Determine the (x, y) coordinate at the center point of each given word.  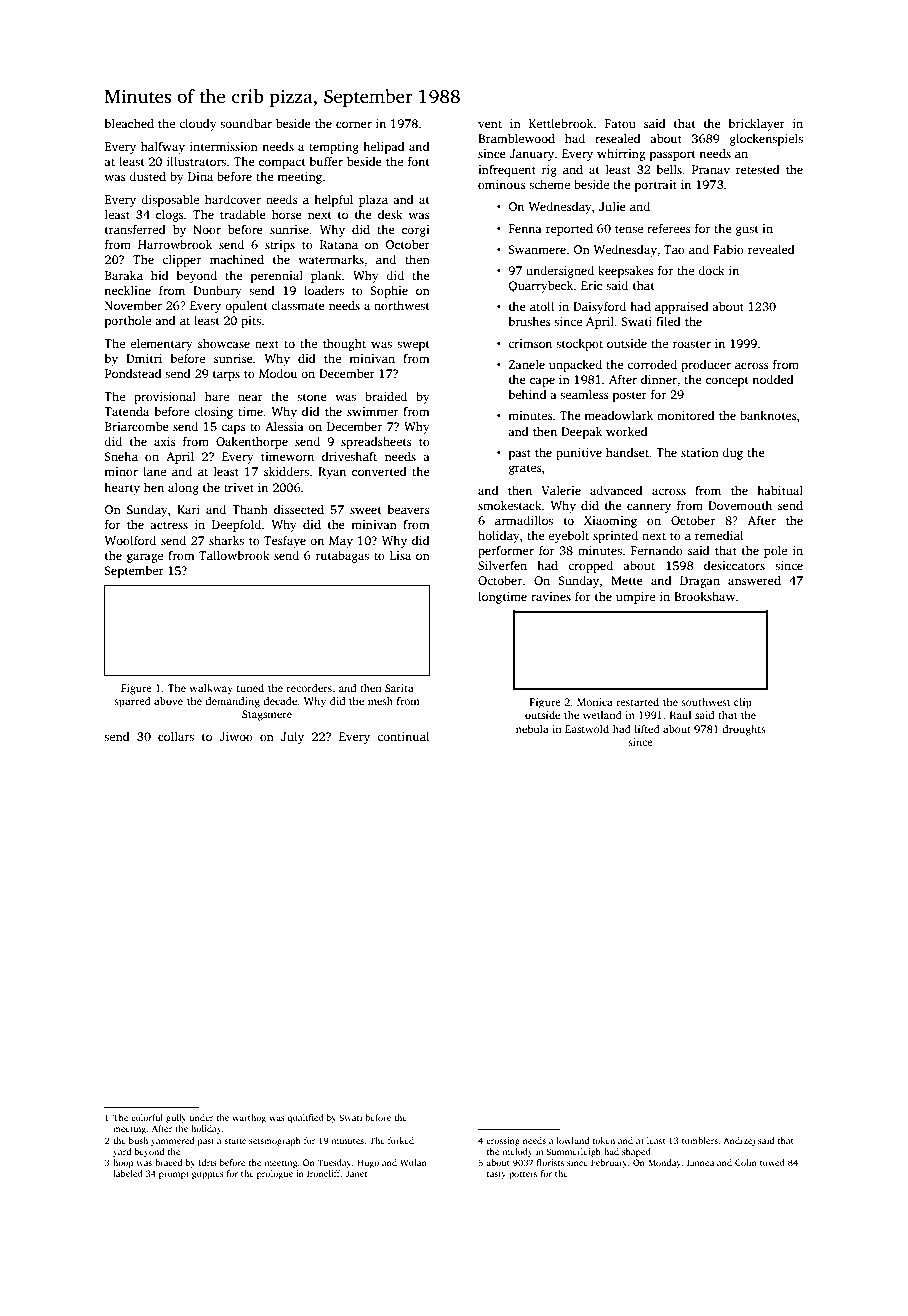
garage (145, 558)
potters (523, 1175)
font (419, 161)
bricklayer (756, 124)
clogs (170, 215)
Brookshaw (704, 596)
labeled (128, 1173)
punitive (579, 454)
